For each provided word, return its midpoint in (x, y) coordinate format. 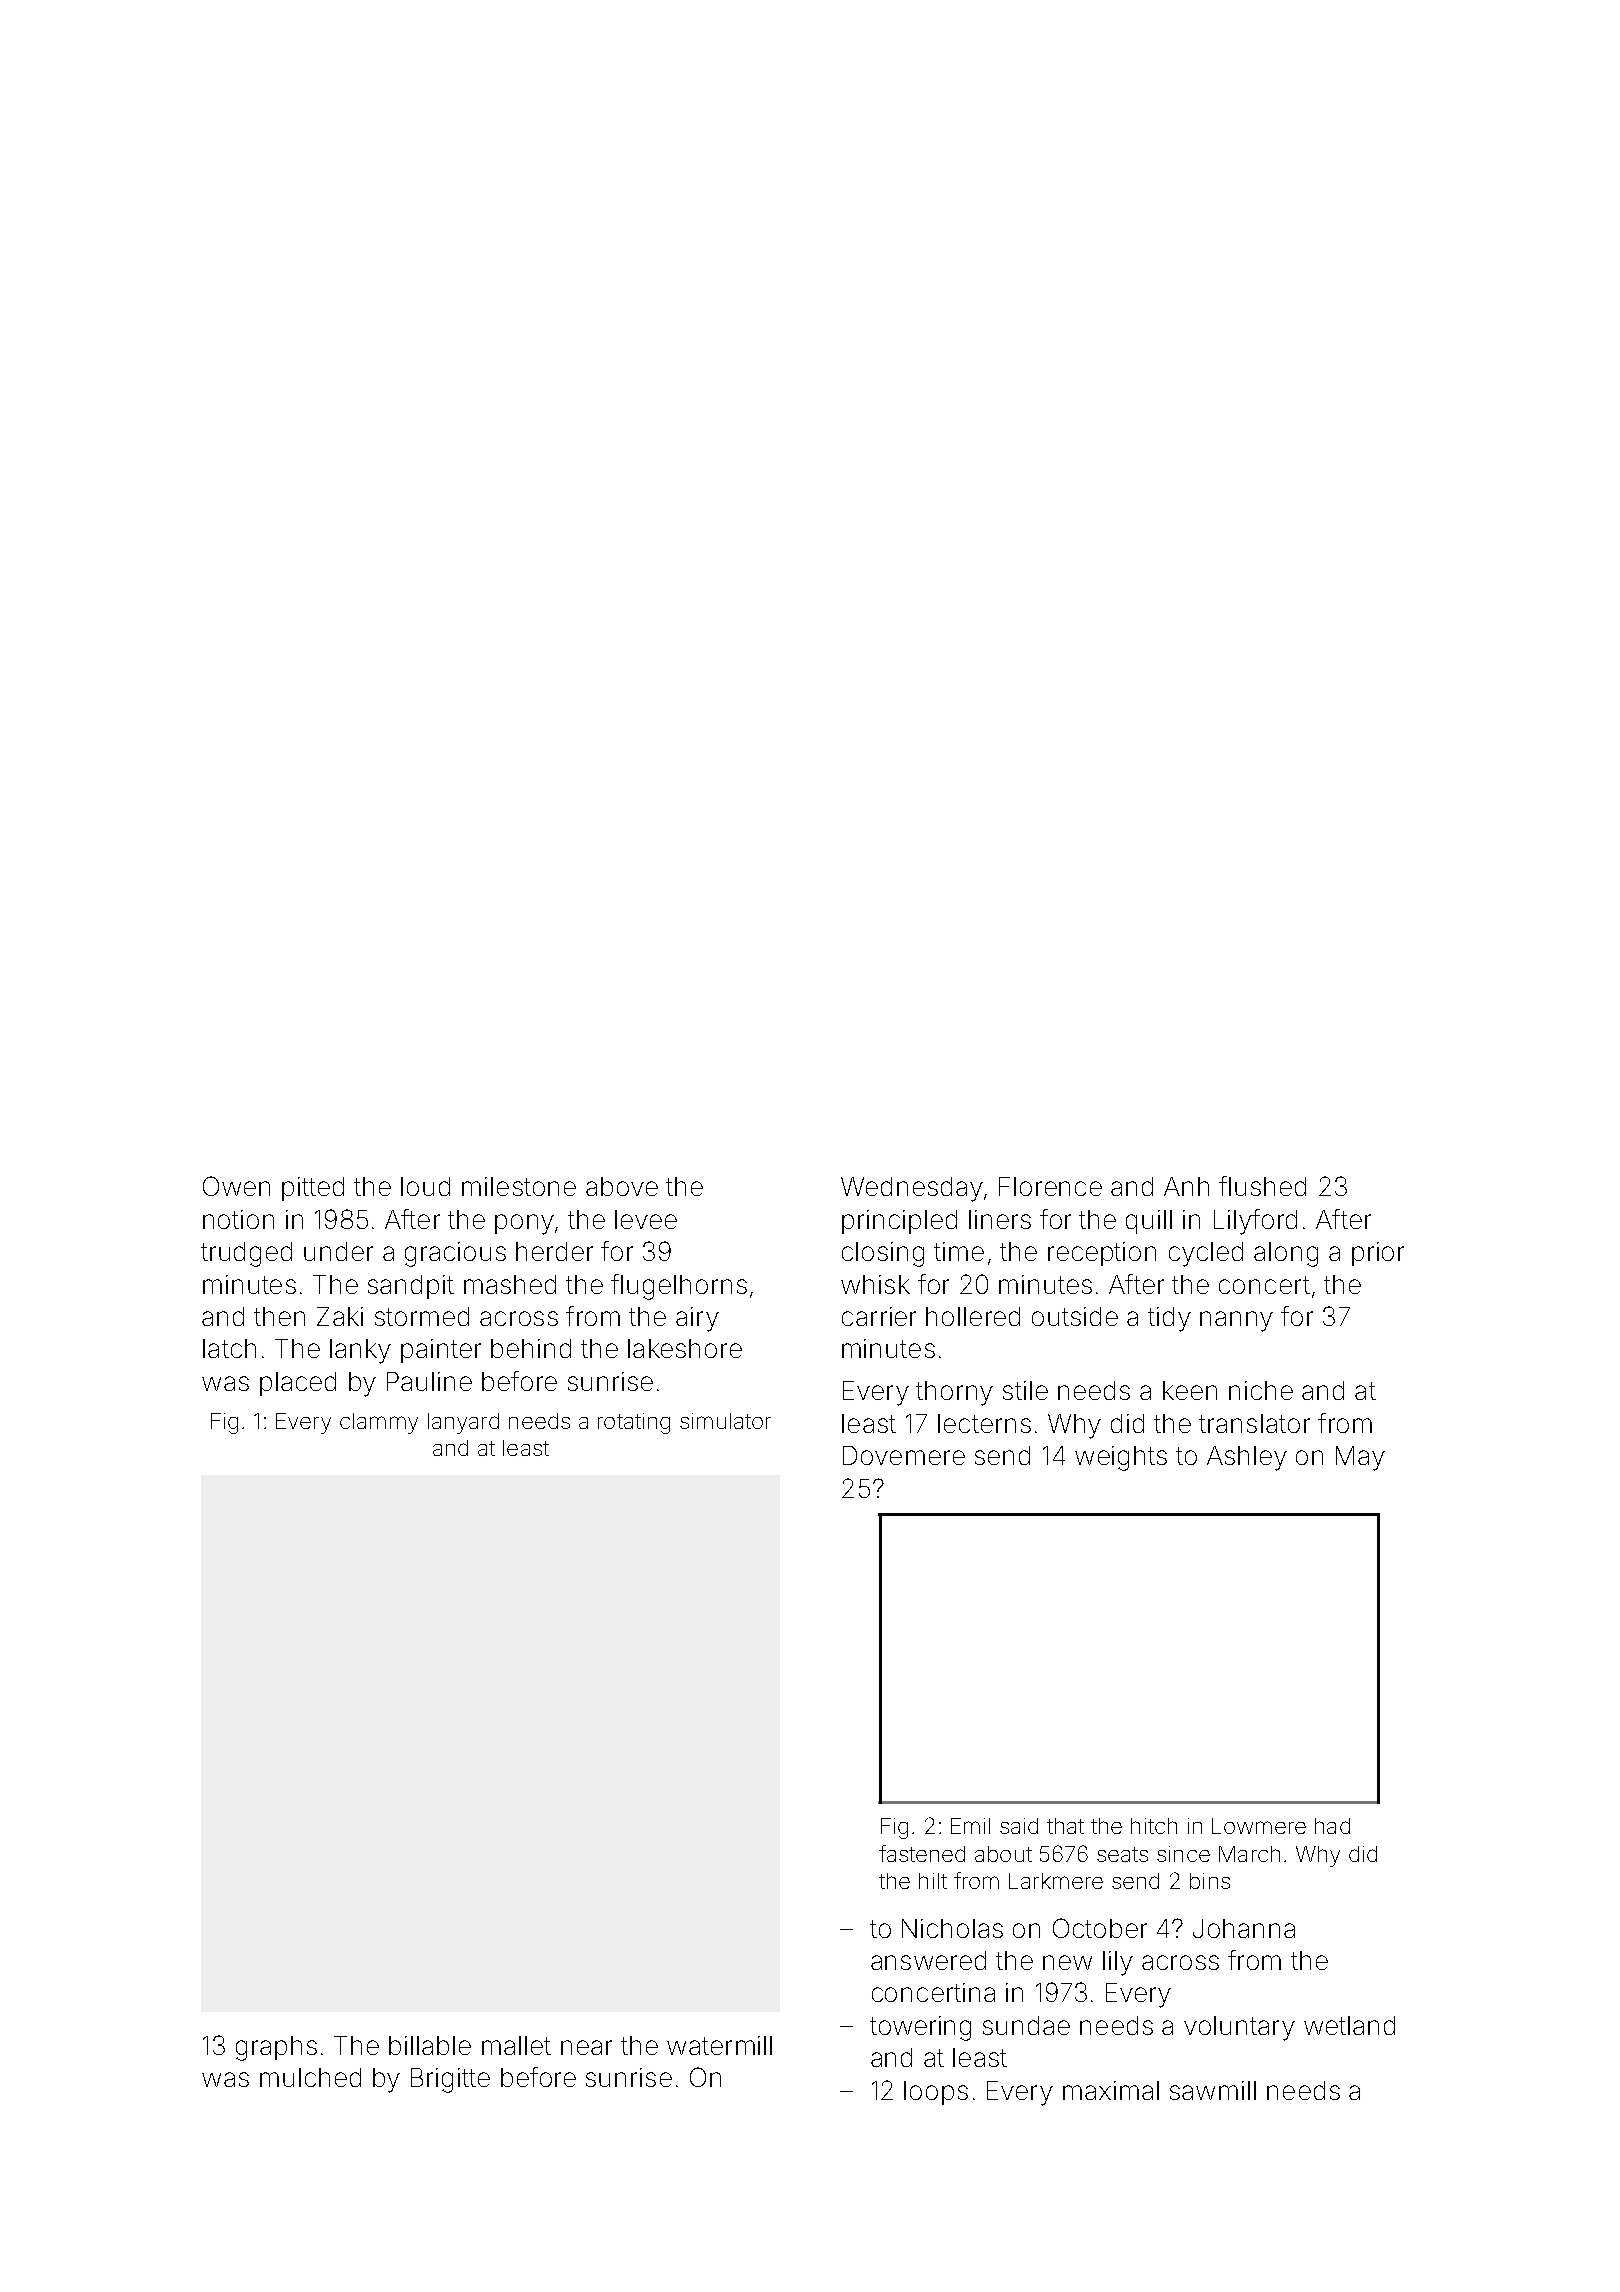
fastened (922, 1853)
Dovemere (904, 1455)
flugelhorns (679, 1287)
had (1332, 1826)
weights (1121, 1458)
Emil (970, 1826)
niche (1261, 1390)
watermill (719, 2045)
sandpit (411, 1287)
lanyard (463, 1423)
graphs (276, 2048)
